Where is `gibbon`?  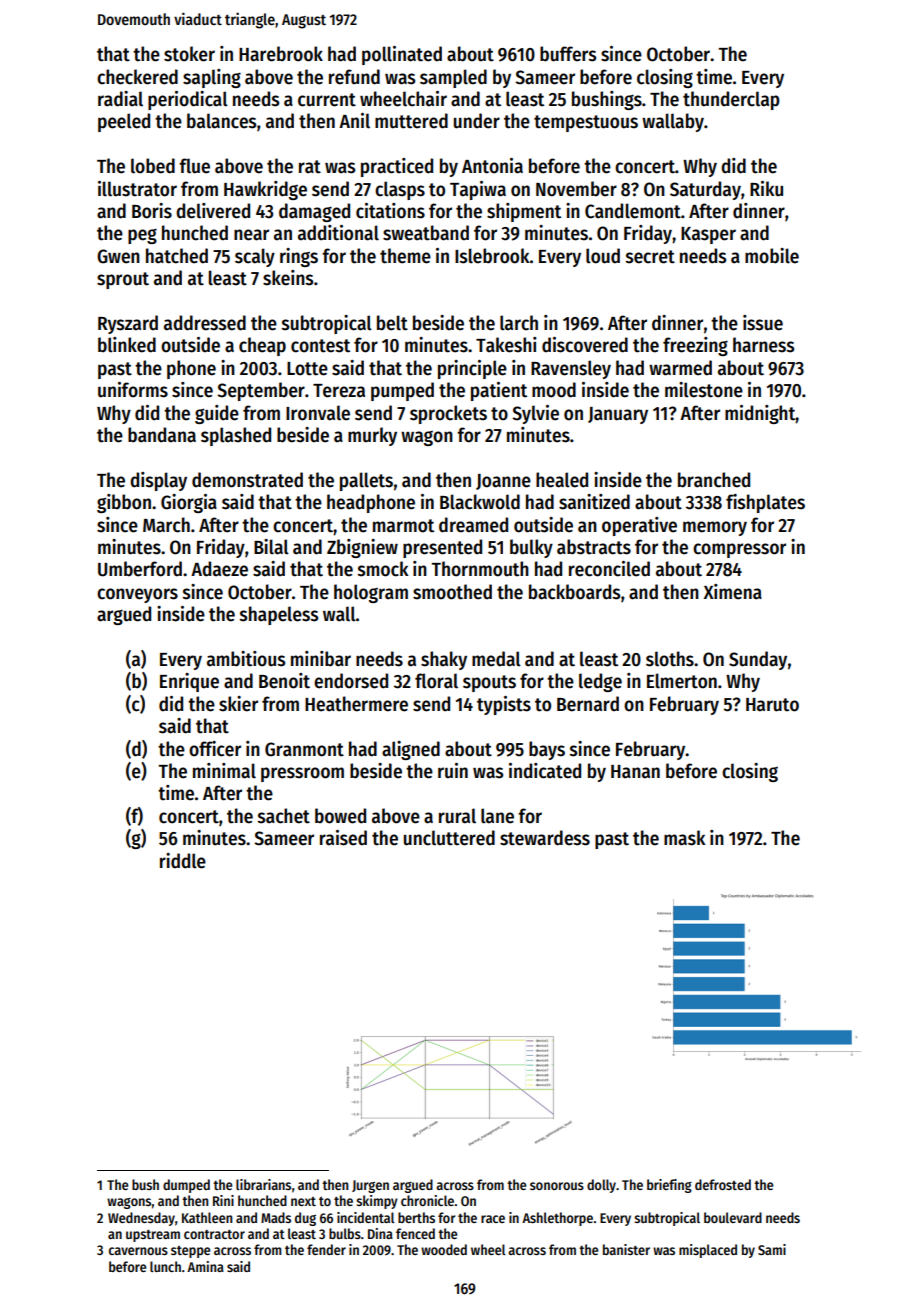 gibbon is located at coordinates (124, 503).
